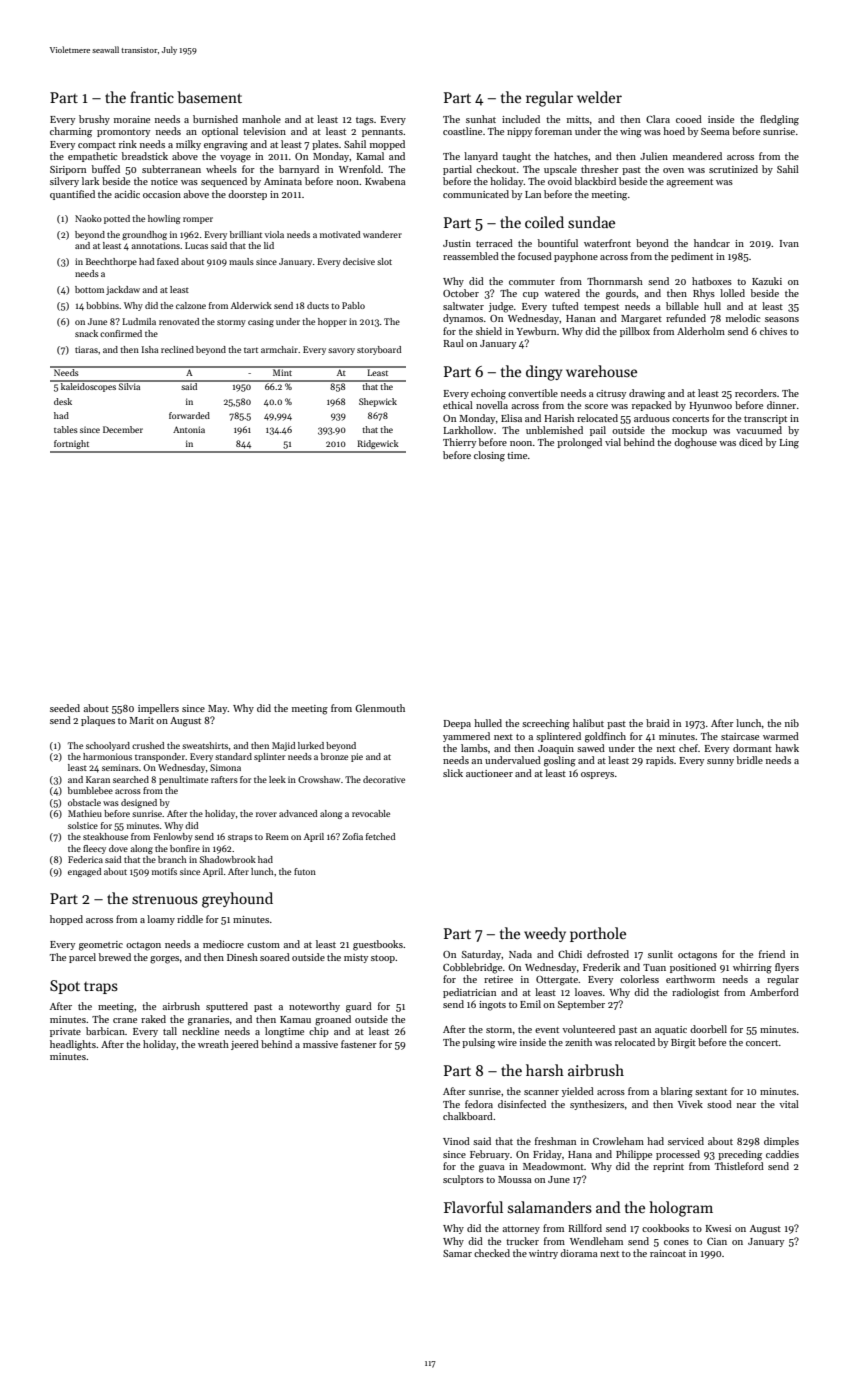 This screenshot has width=849, height=1400. Describe the element at coordinates (639, 979) in the screenshot. I see `colorless` at that location.
